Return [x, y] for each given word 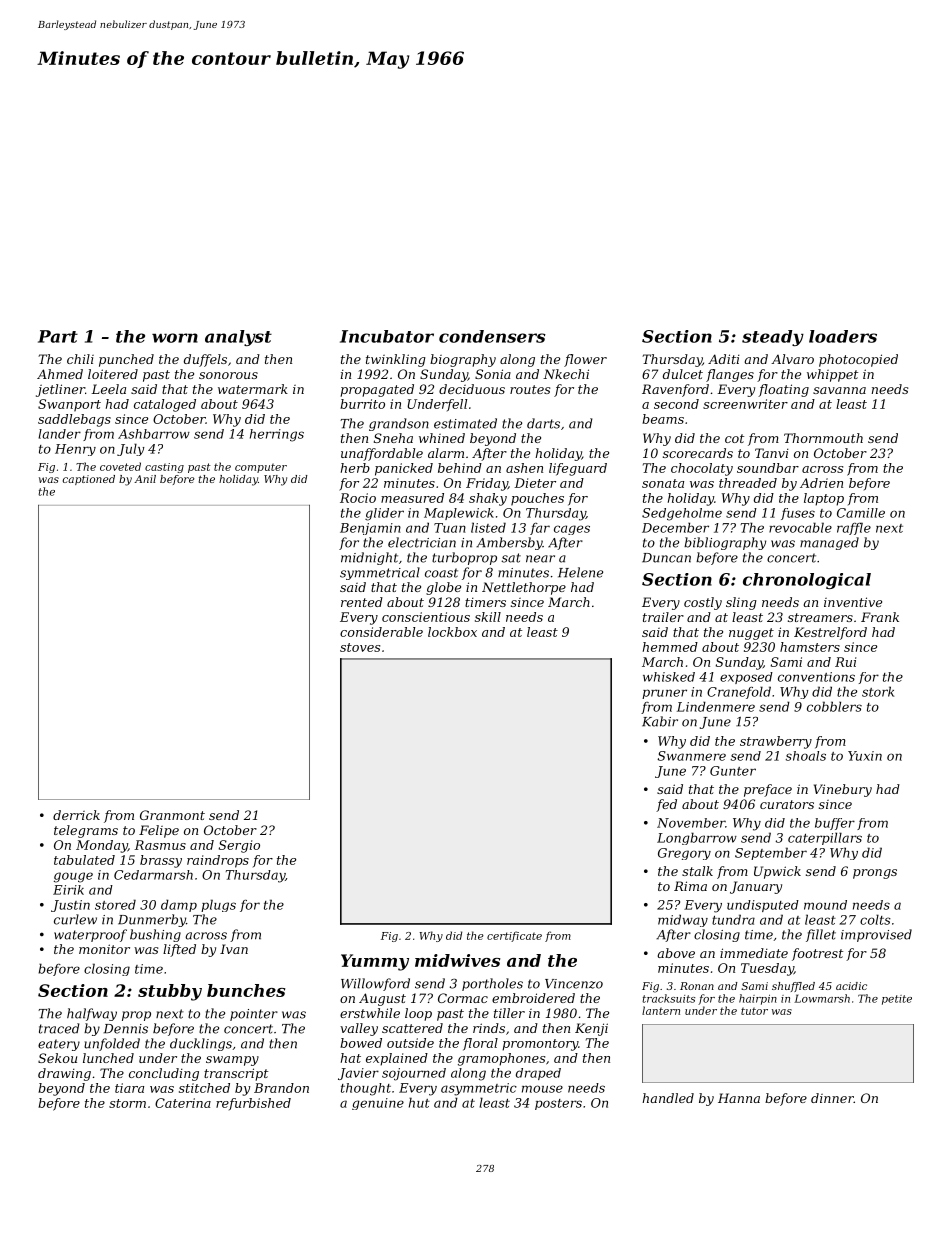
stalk [697, 871]
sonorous [228, 375]
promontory [540, 1045]
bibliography [725, 543]
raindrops [218, 861]
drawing [64, 1074]
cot [734, 438]
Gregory [684, 854]
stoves [360, 647]
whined [442, 438]
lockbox [452, 632]
